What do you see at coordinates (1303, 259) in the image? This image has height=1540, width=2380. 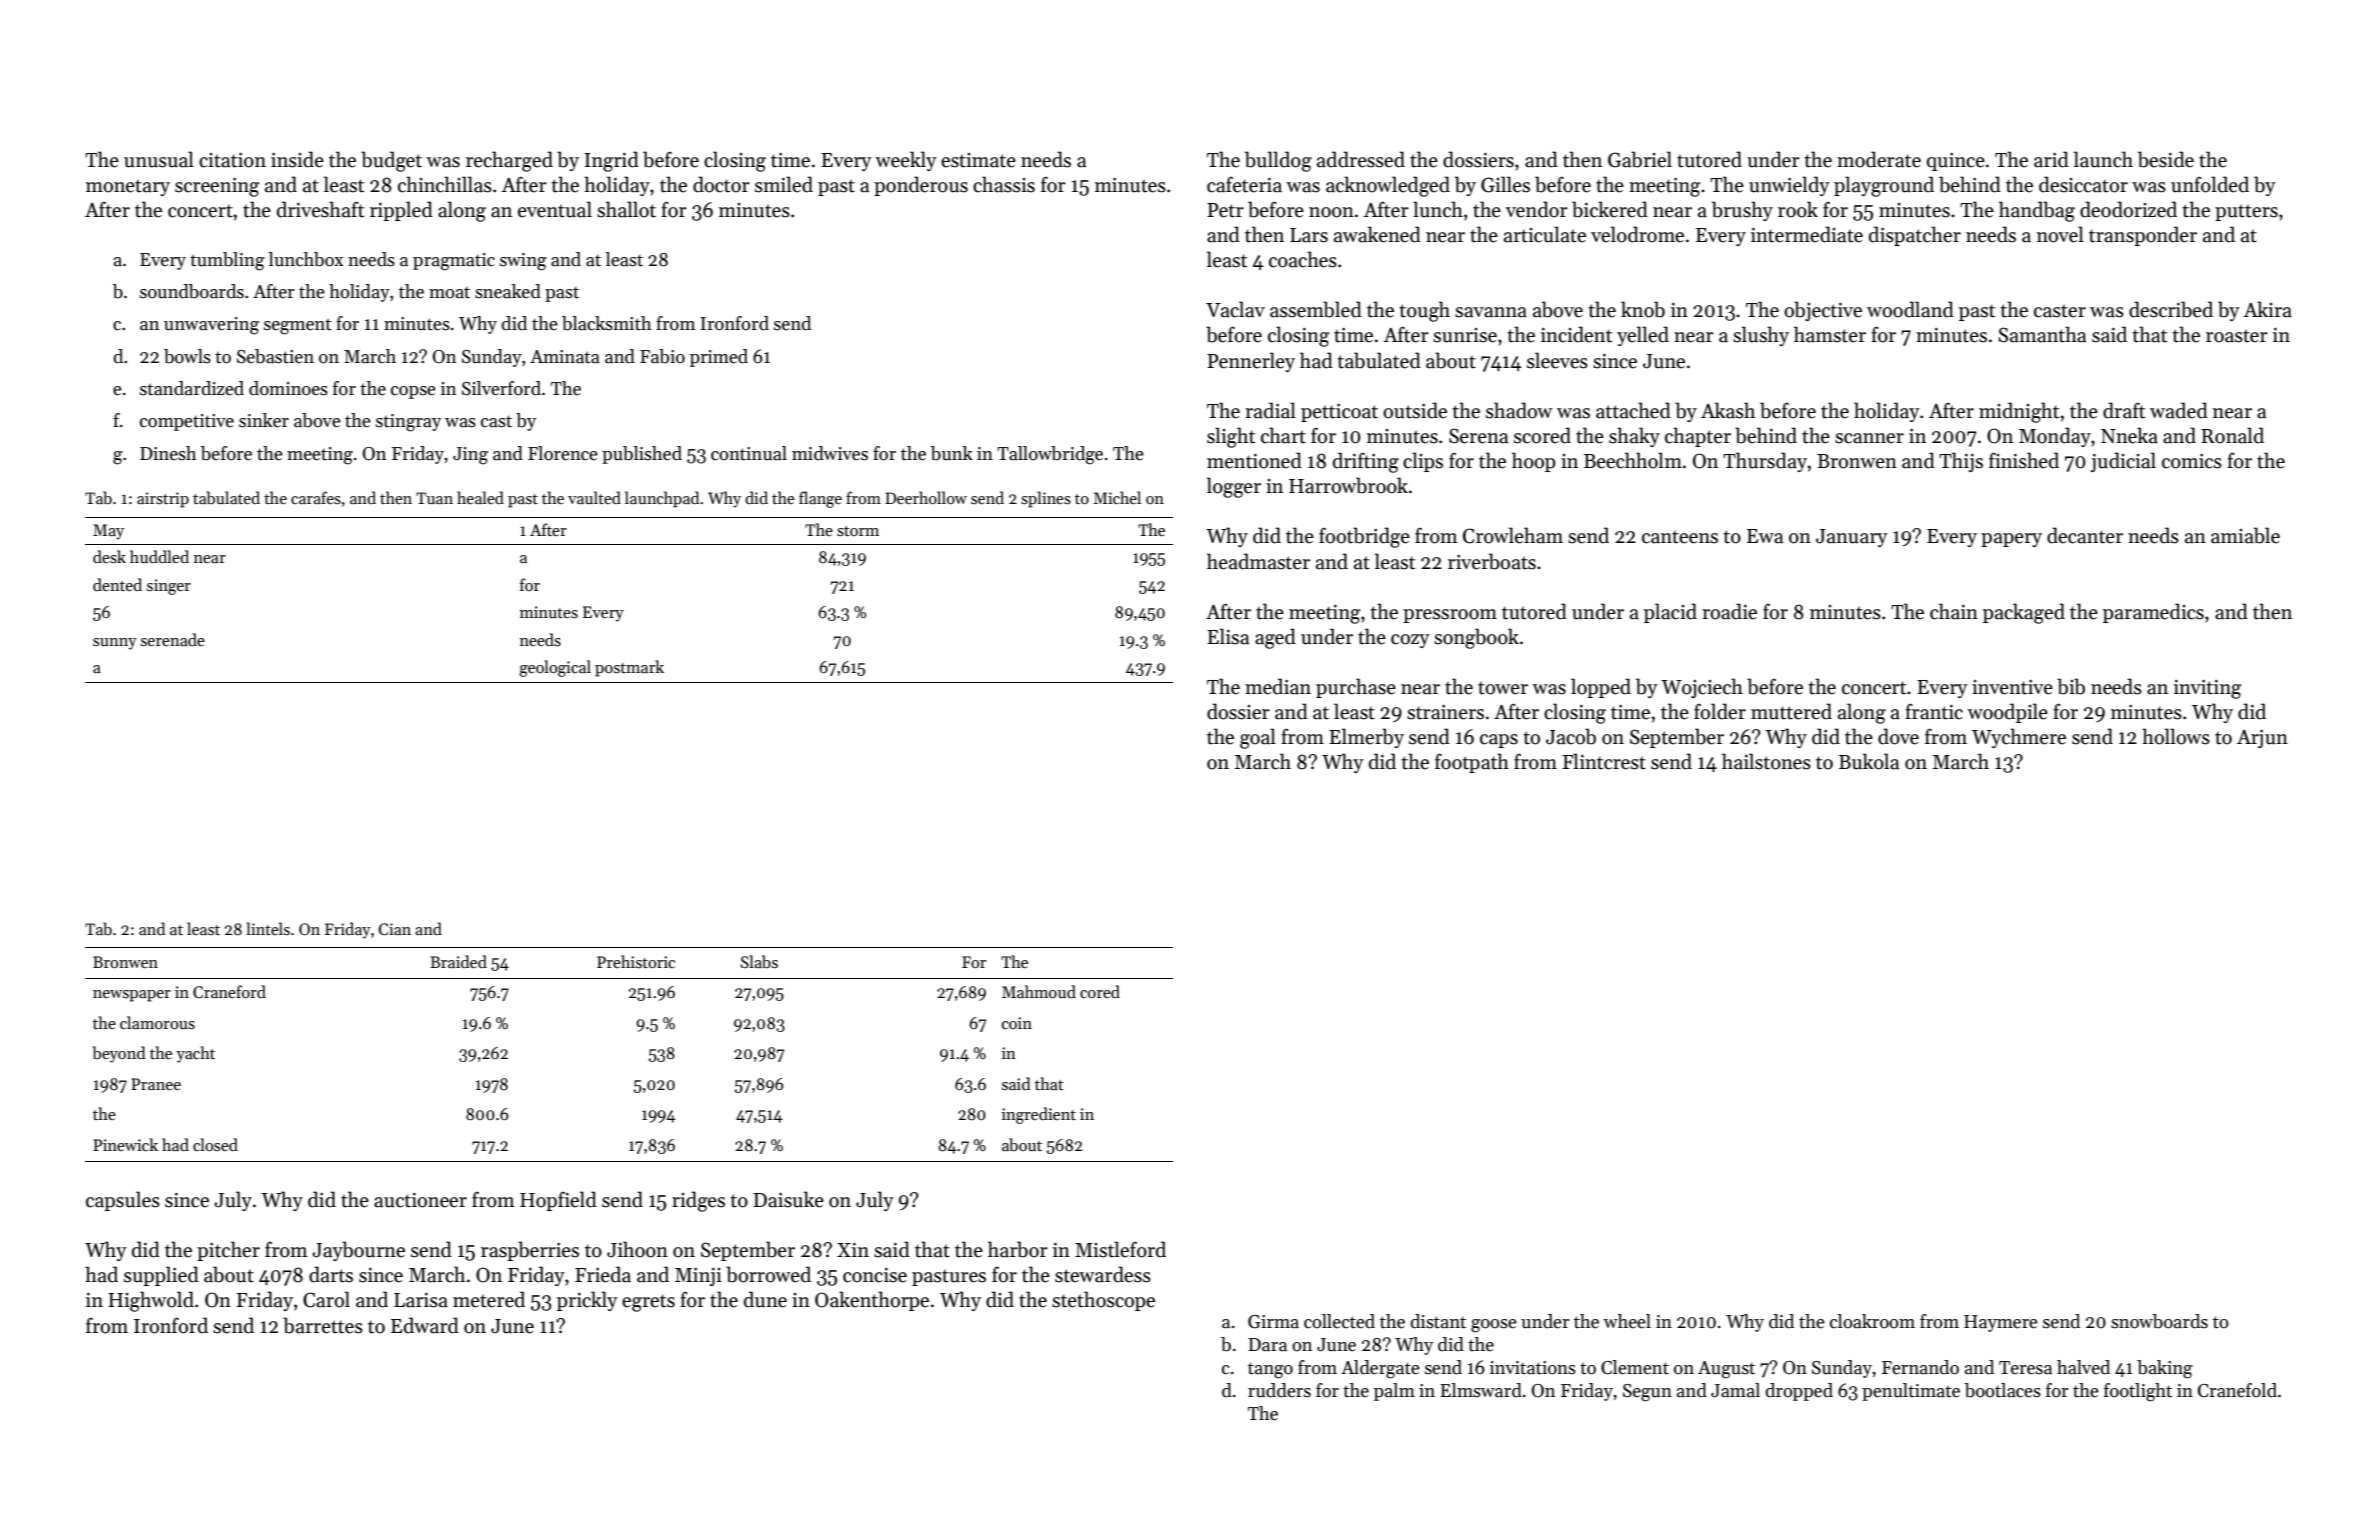 I see `coaches` at bounding box center [1303, 259].
